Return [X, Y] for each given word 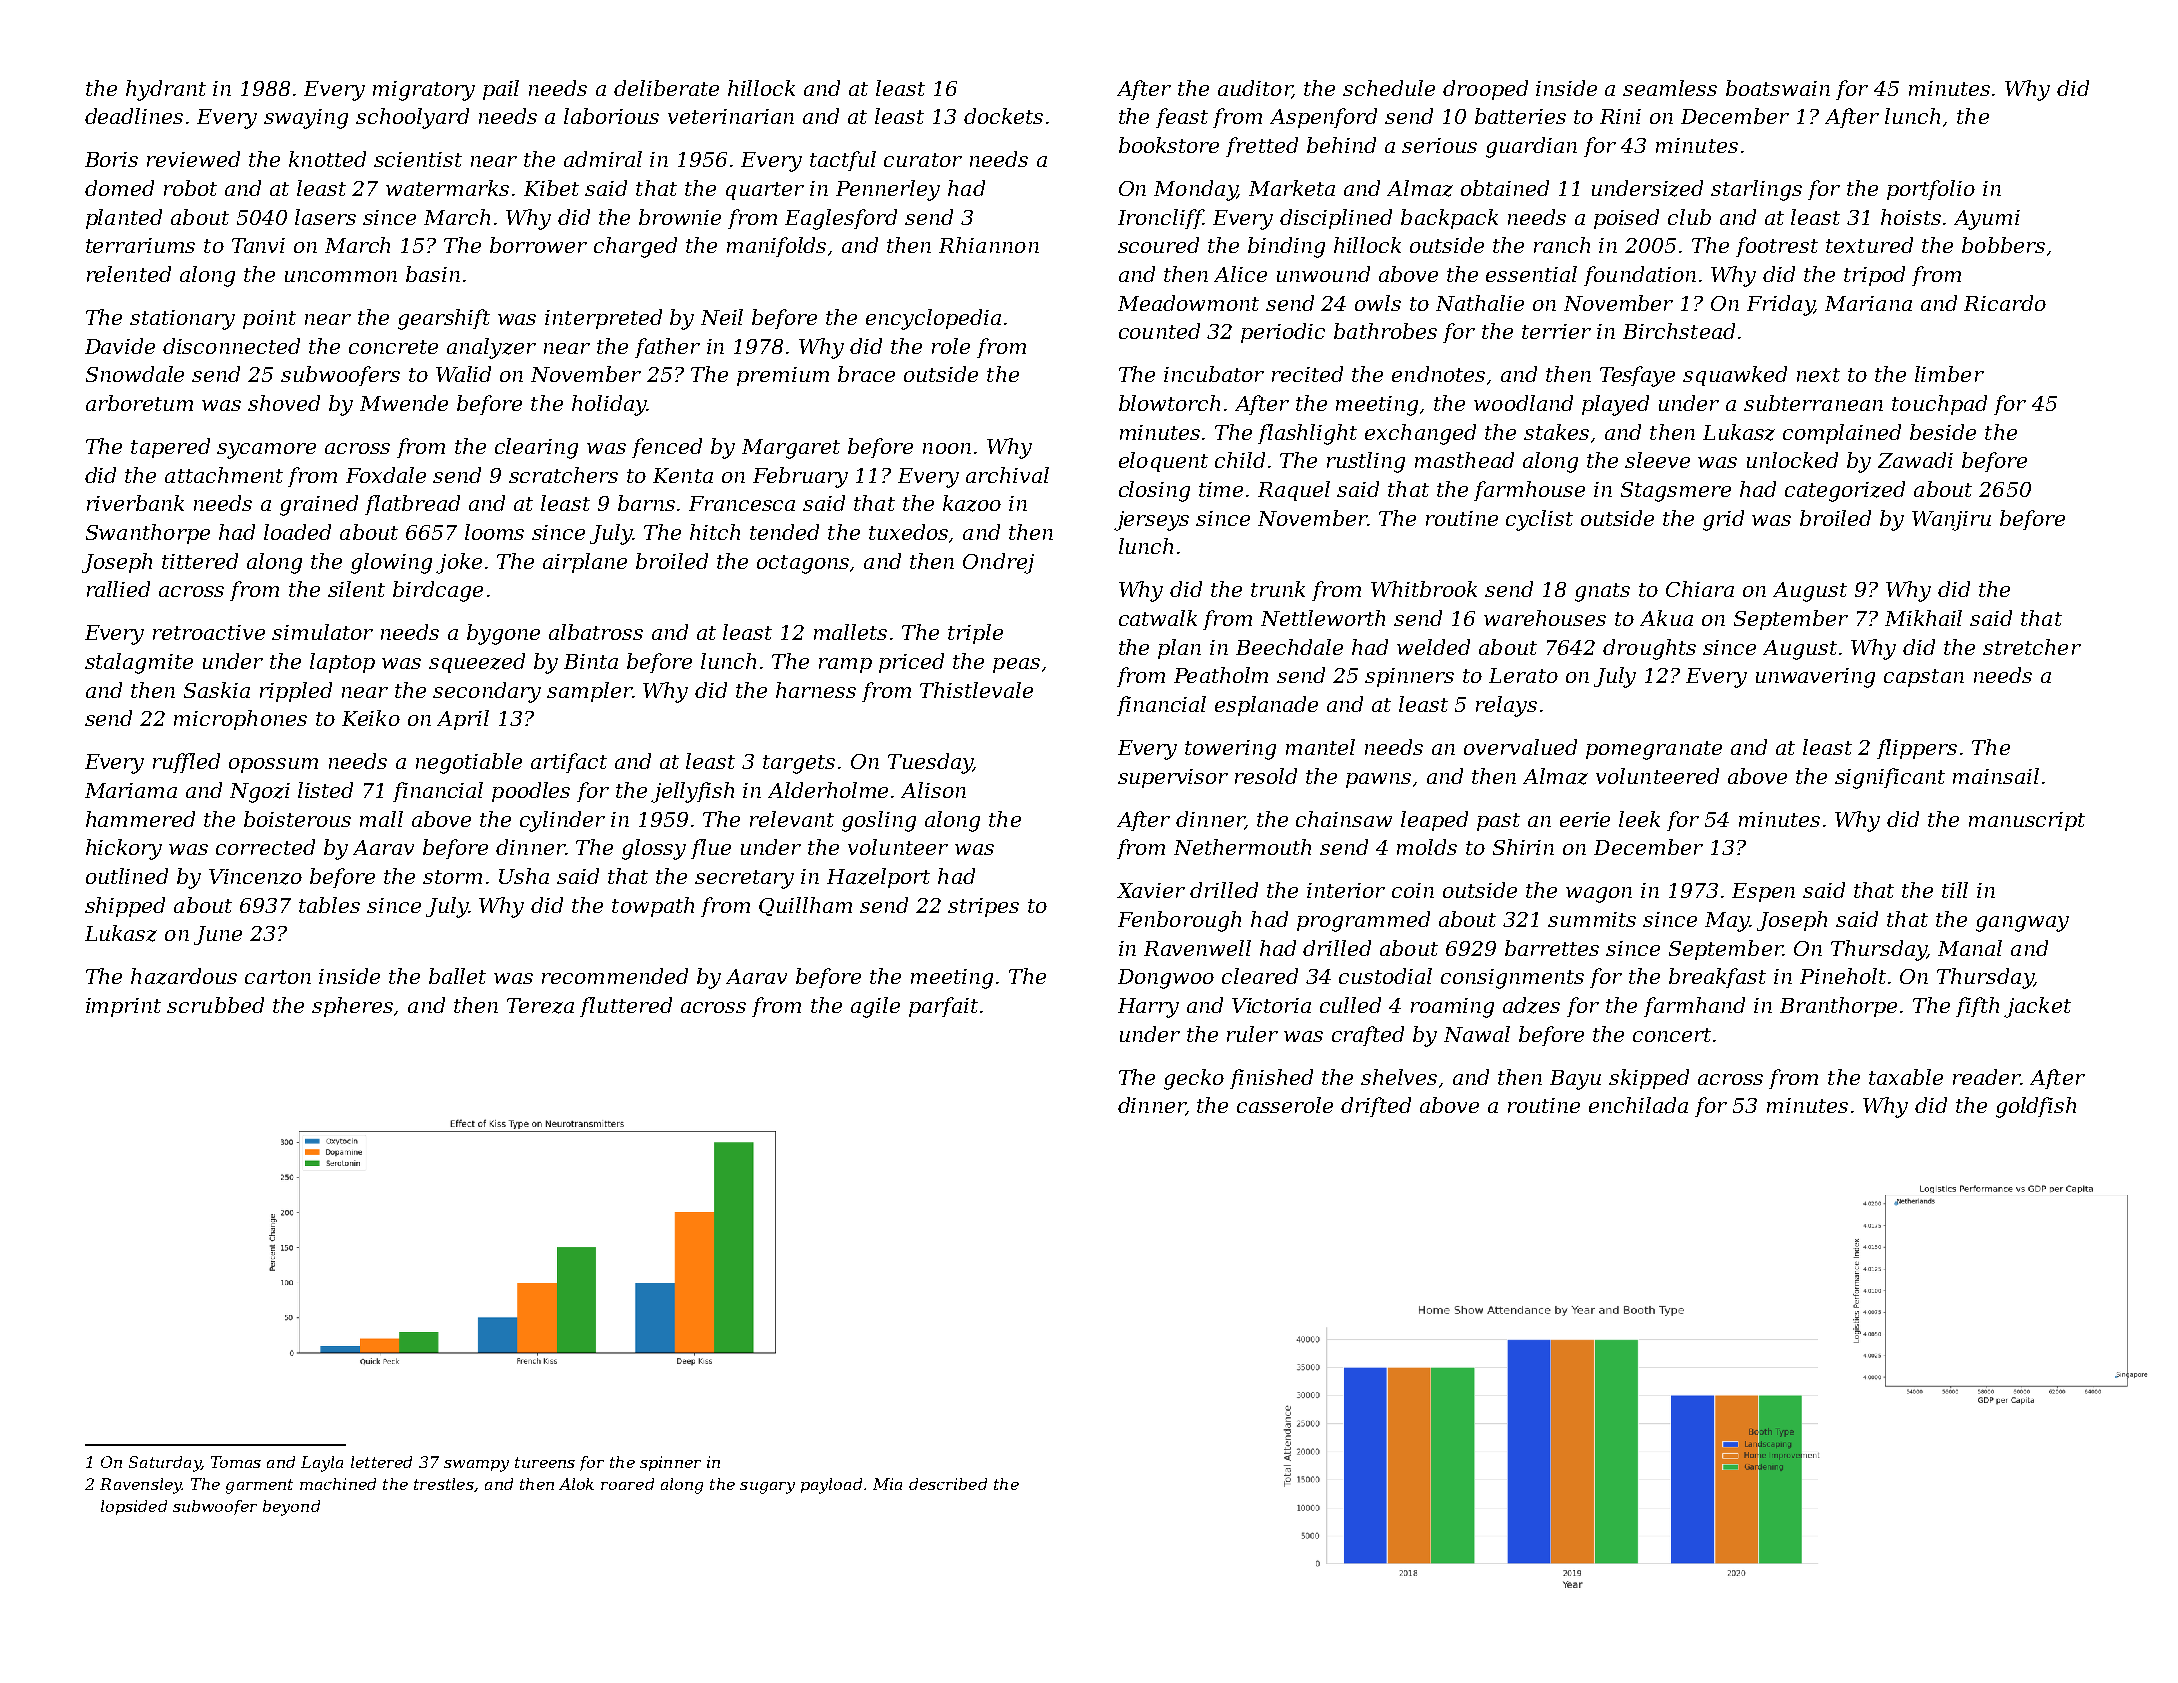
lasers [325, 217]
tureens [545, 1462]
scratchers [563, 475]
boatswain [1778, 88]
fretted [1262, 147]
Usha [524, 876]
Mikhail [1923, 618]
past [1498, 822]
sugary [767, 1488]
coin [1413, 890]
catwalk [1158, 618]
